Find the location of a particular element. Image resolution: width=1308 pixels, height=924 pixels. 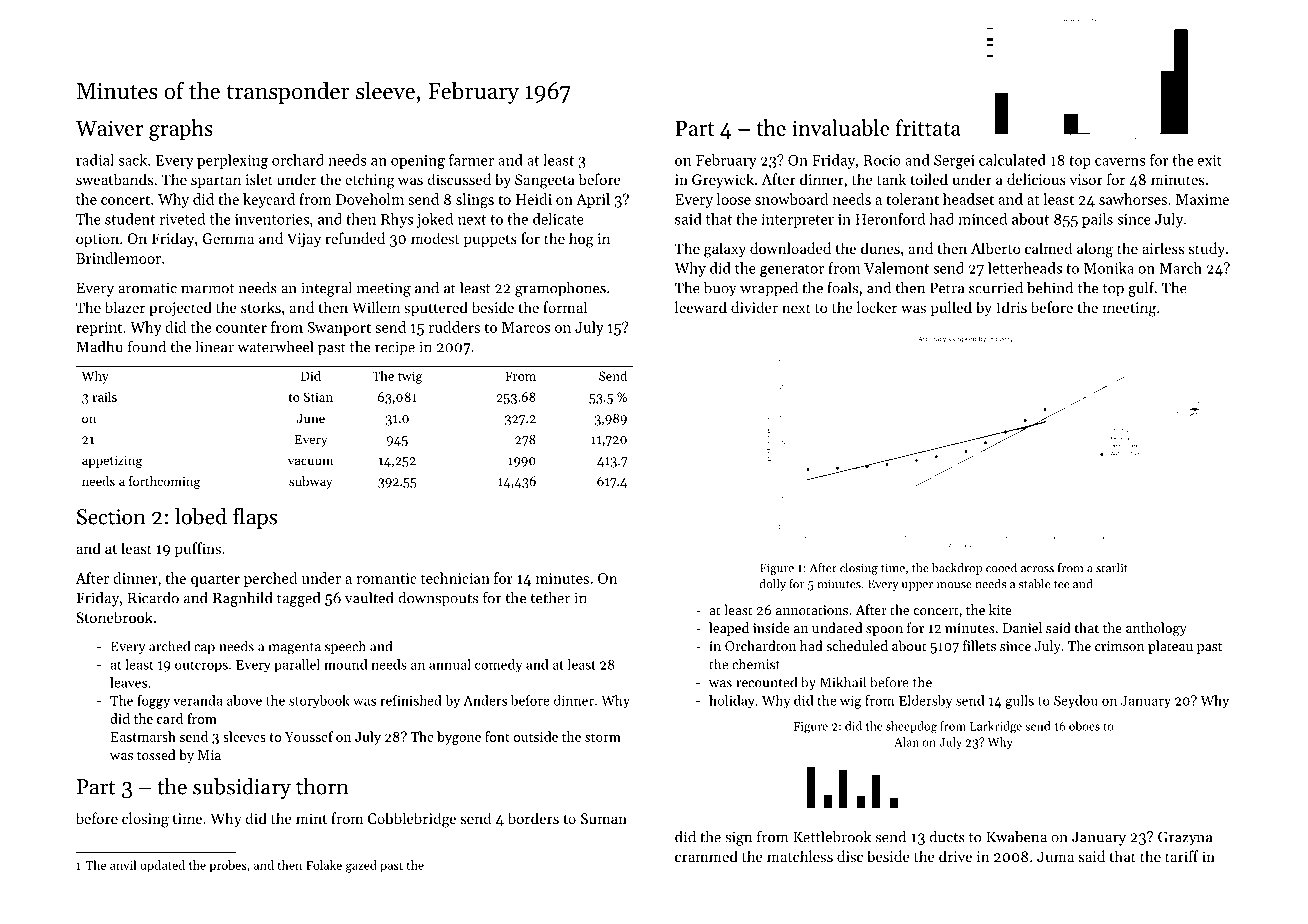

frittata is located at coordinates (928, 127).
